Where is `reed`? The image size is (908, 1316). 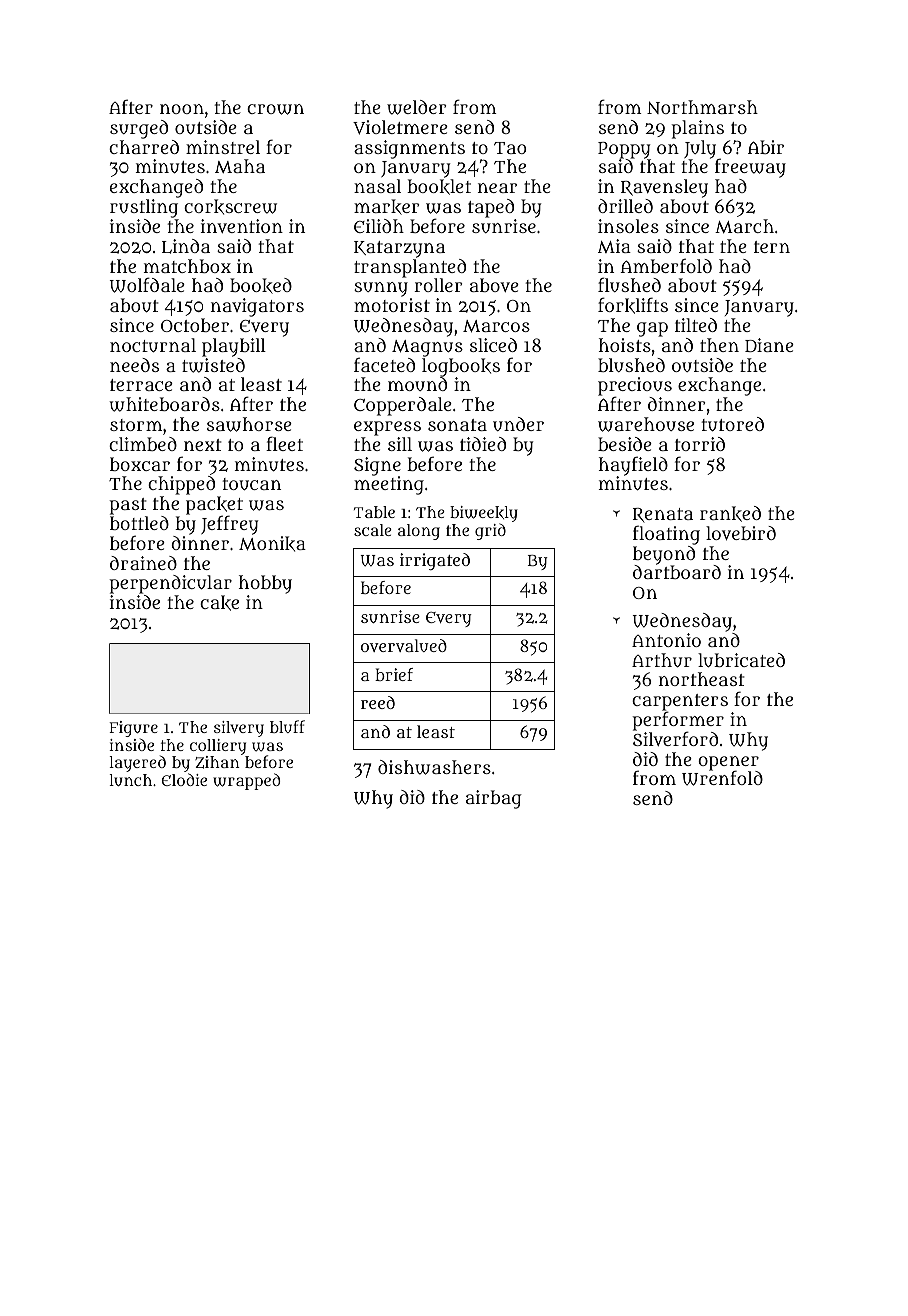 reed is located at coordinates (378, 702).
